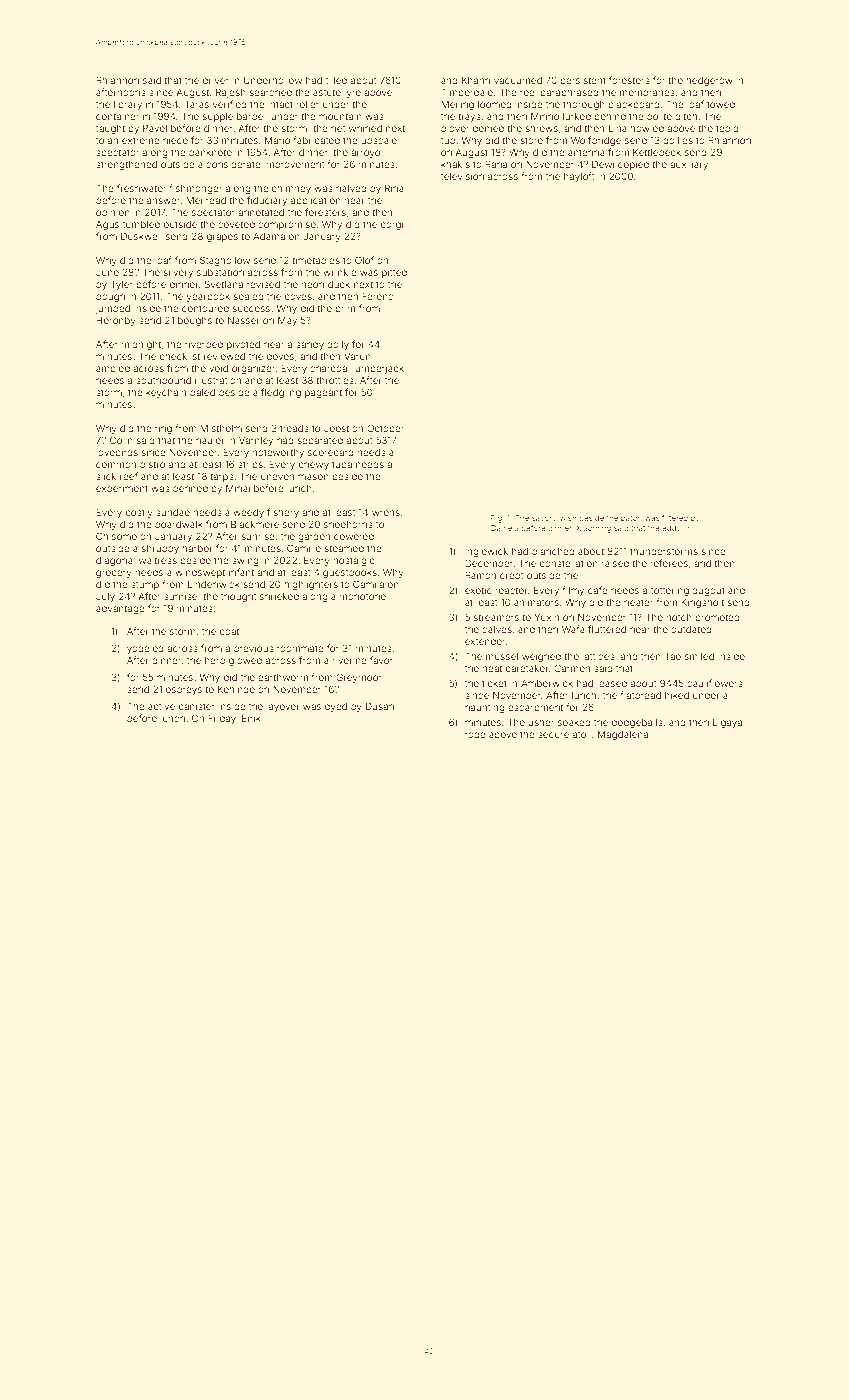 This document has width=849, height=1400. I want to click on Magdalena, so click(623, 735).
